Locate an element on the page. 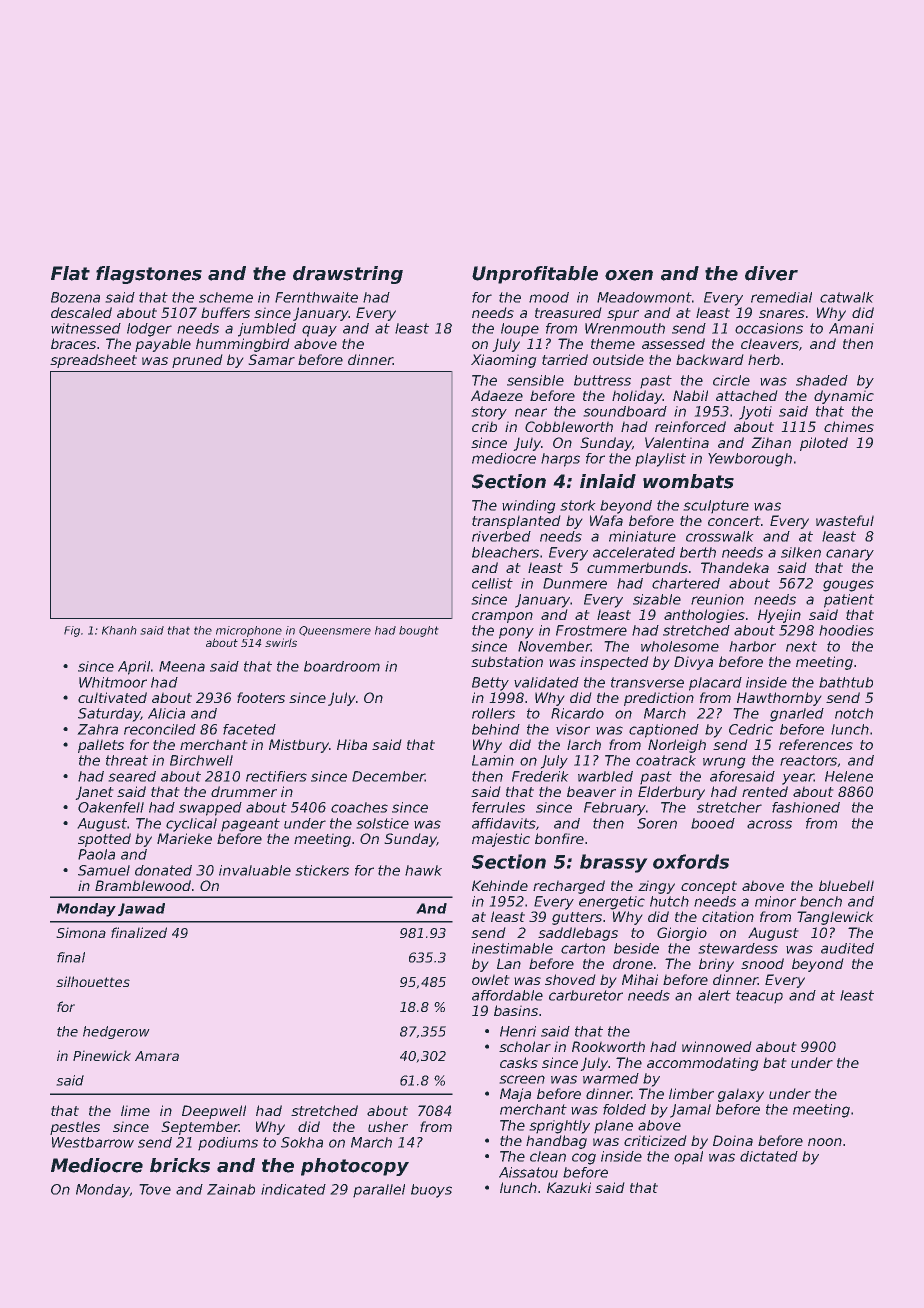 This page has height=1308, width=924. bonfire is located at coordinates (559, 838).
